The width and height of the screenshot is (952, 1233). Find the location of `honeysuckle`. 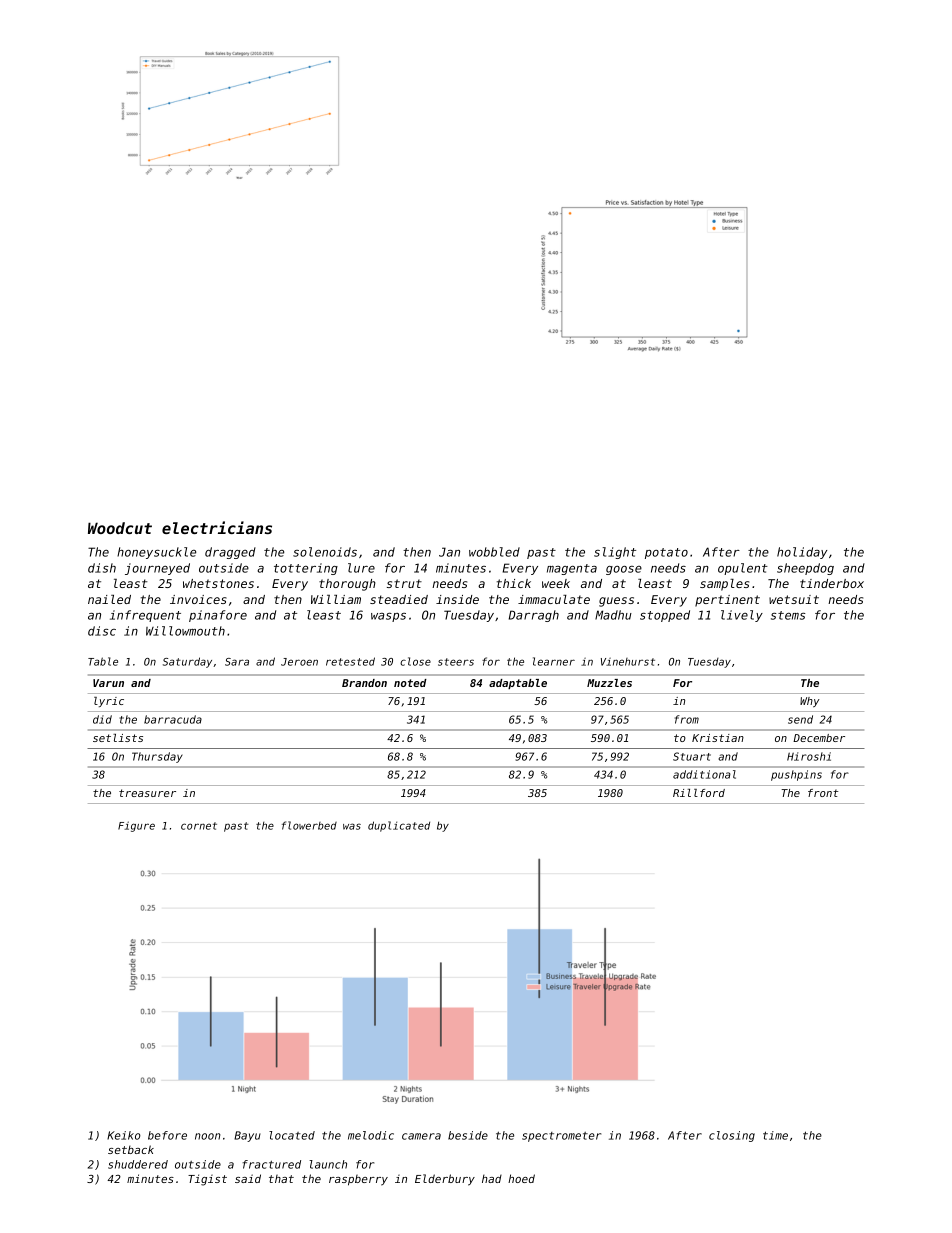

honeysuckle is located at coordinates (156, 553).
